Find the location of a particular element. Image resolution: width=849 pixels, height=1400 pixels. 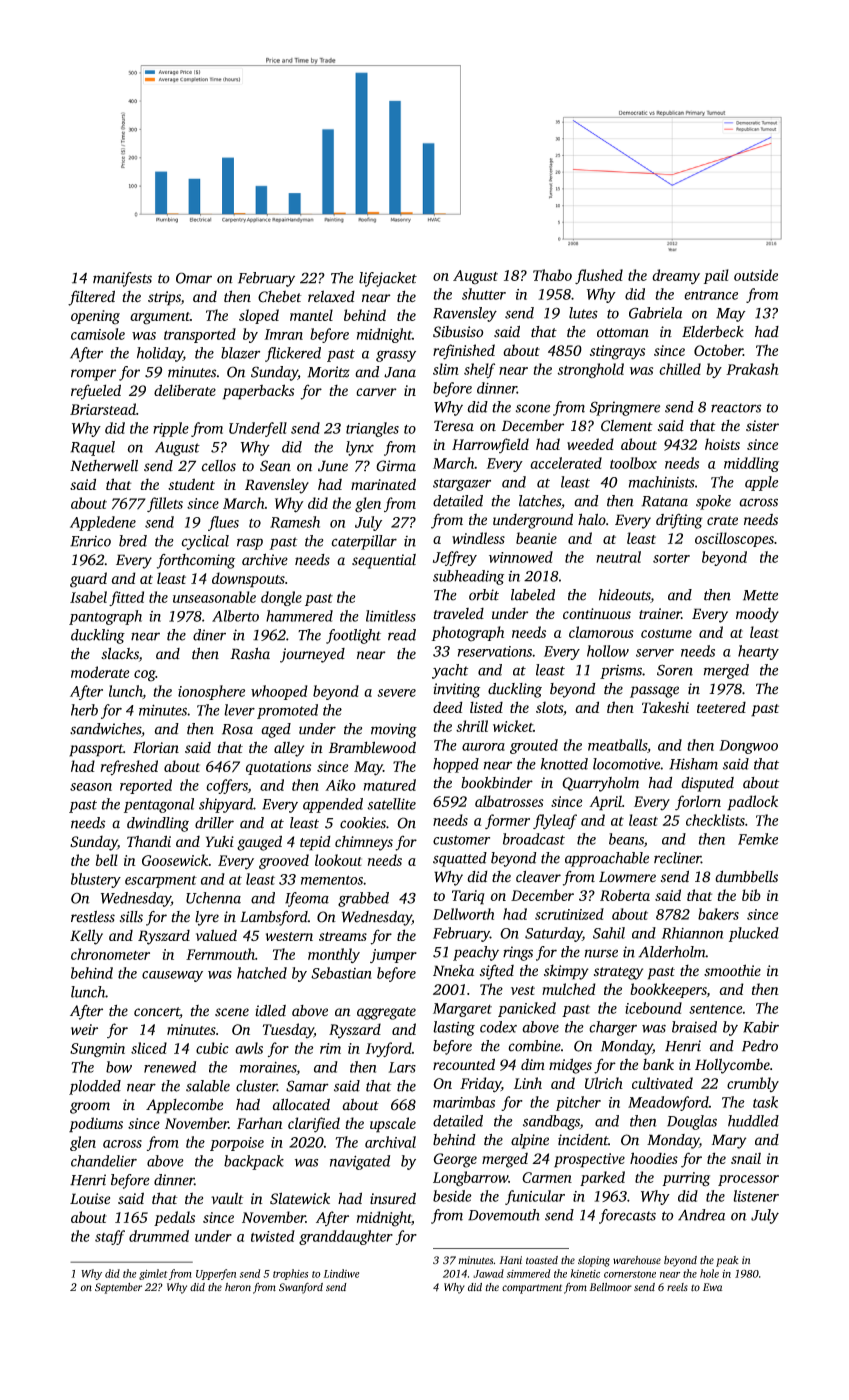

paperbacks is located at coordinates (258, 392).
